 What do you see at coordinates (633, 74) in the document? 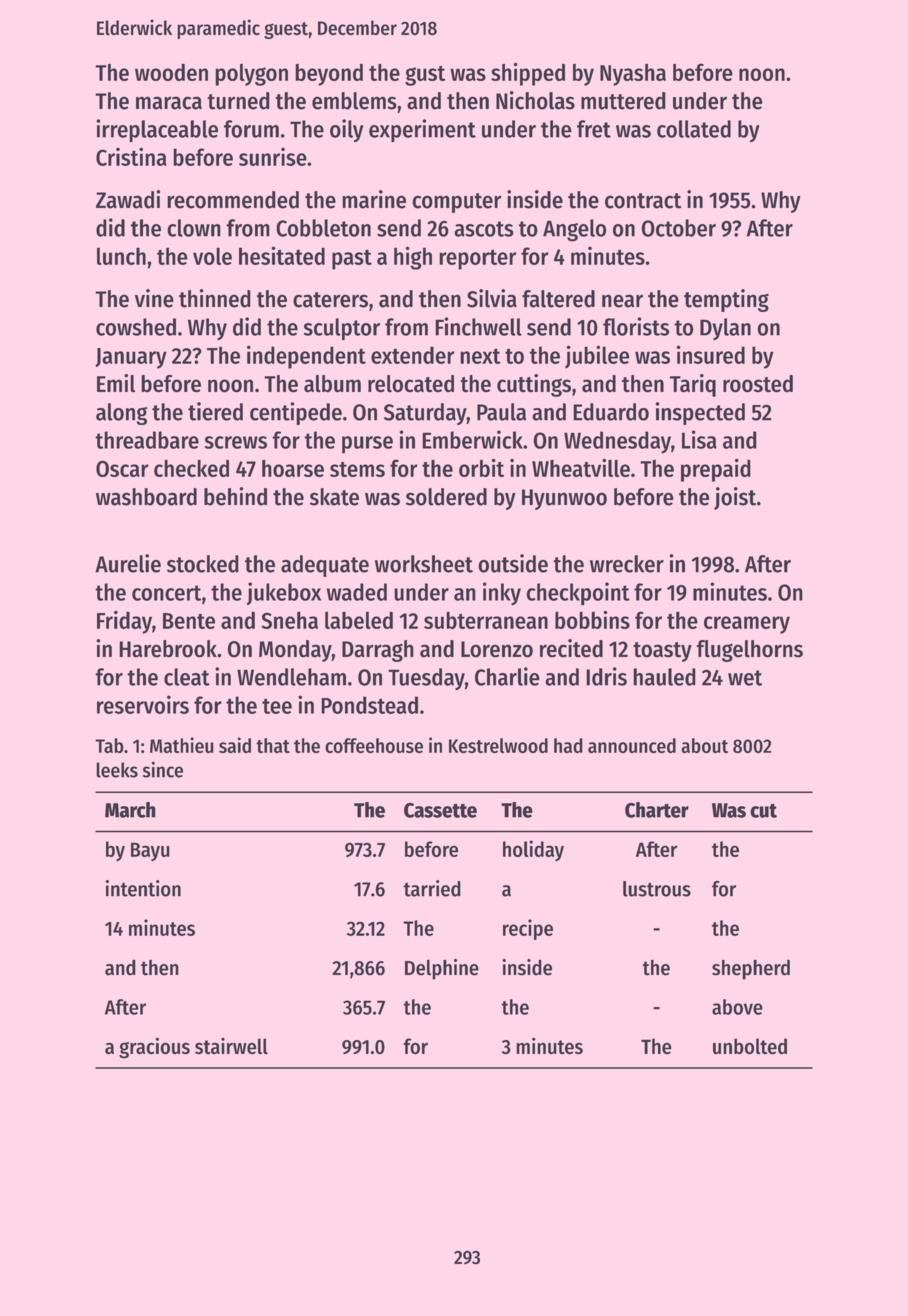
I see `Nyasha` at bounding box center [633, 74].
